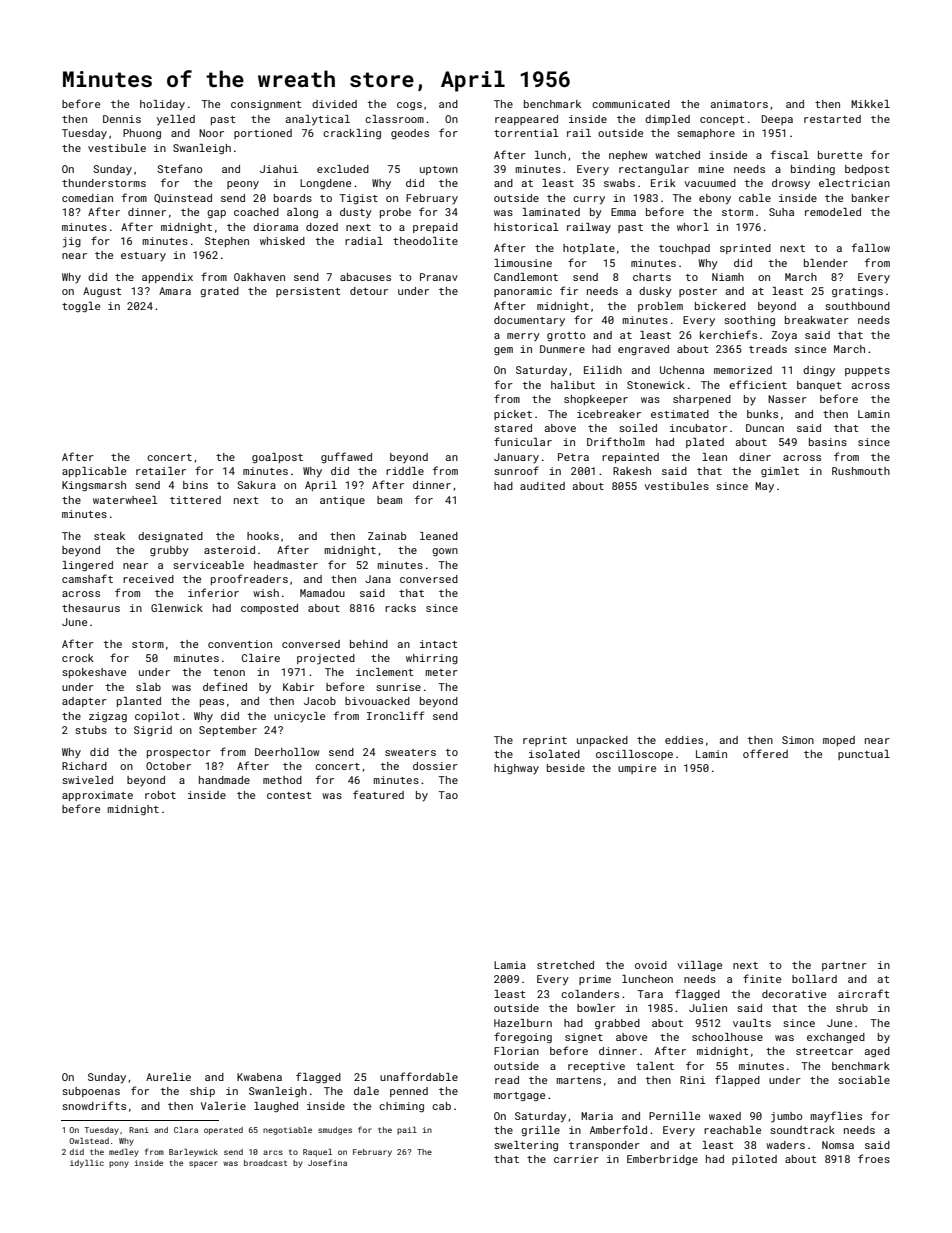 This page has height=1233, width=952. What do you see at coordinates (409, 106) in the page?
I see `cogs` at bounding box center [409, 106].
